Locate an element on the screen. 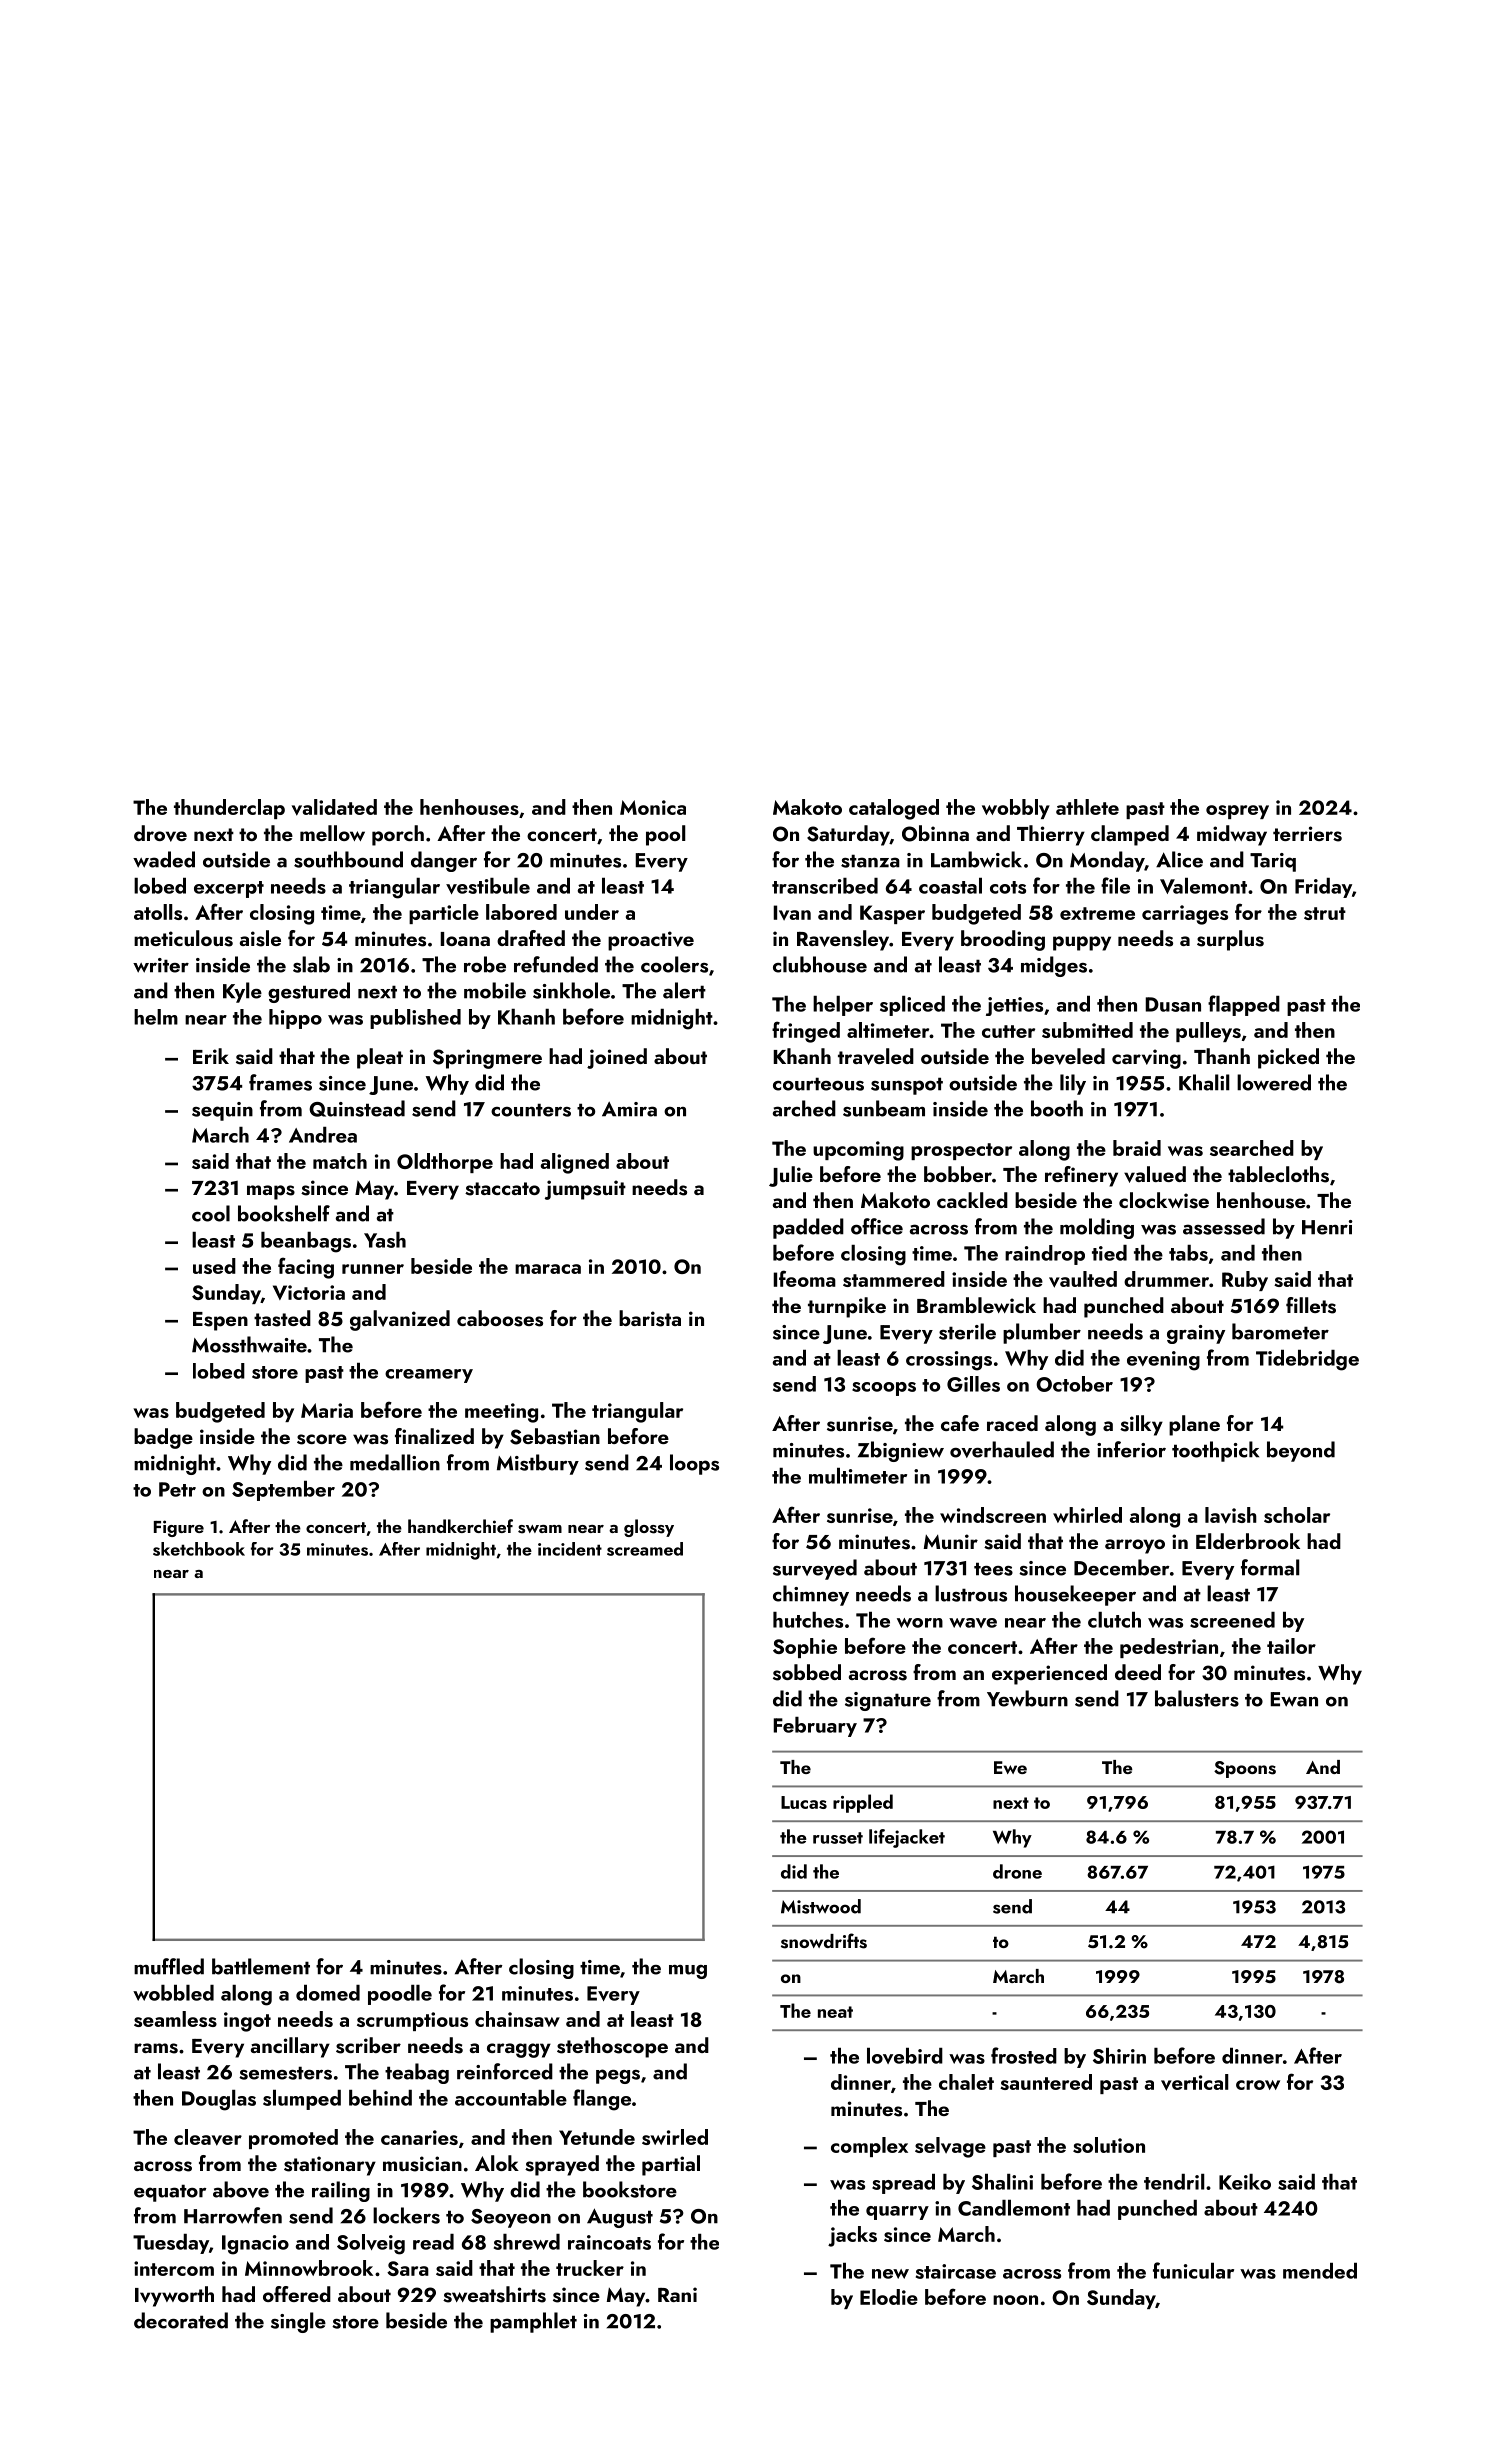  used is located at coordinates (214, 1266).
